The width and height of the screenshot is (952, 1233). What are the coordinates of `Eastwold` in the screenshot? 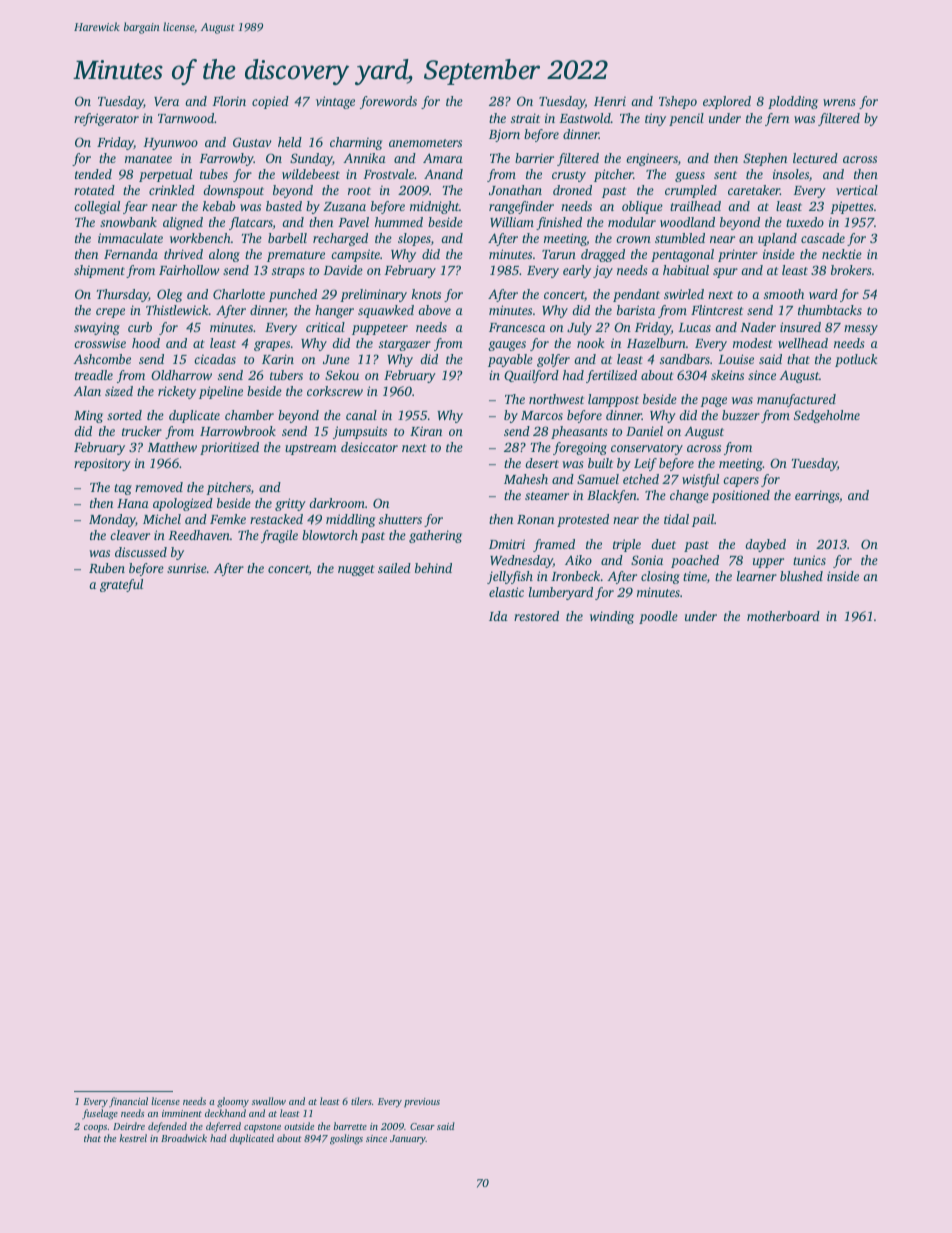 It's located at (585, 118).
